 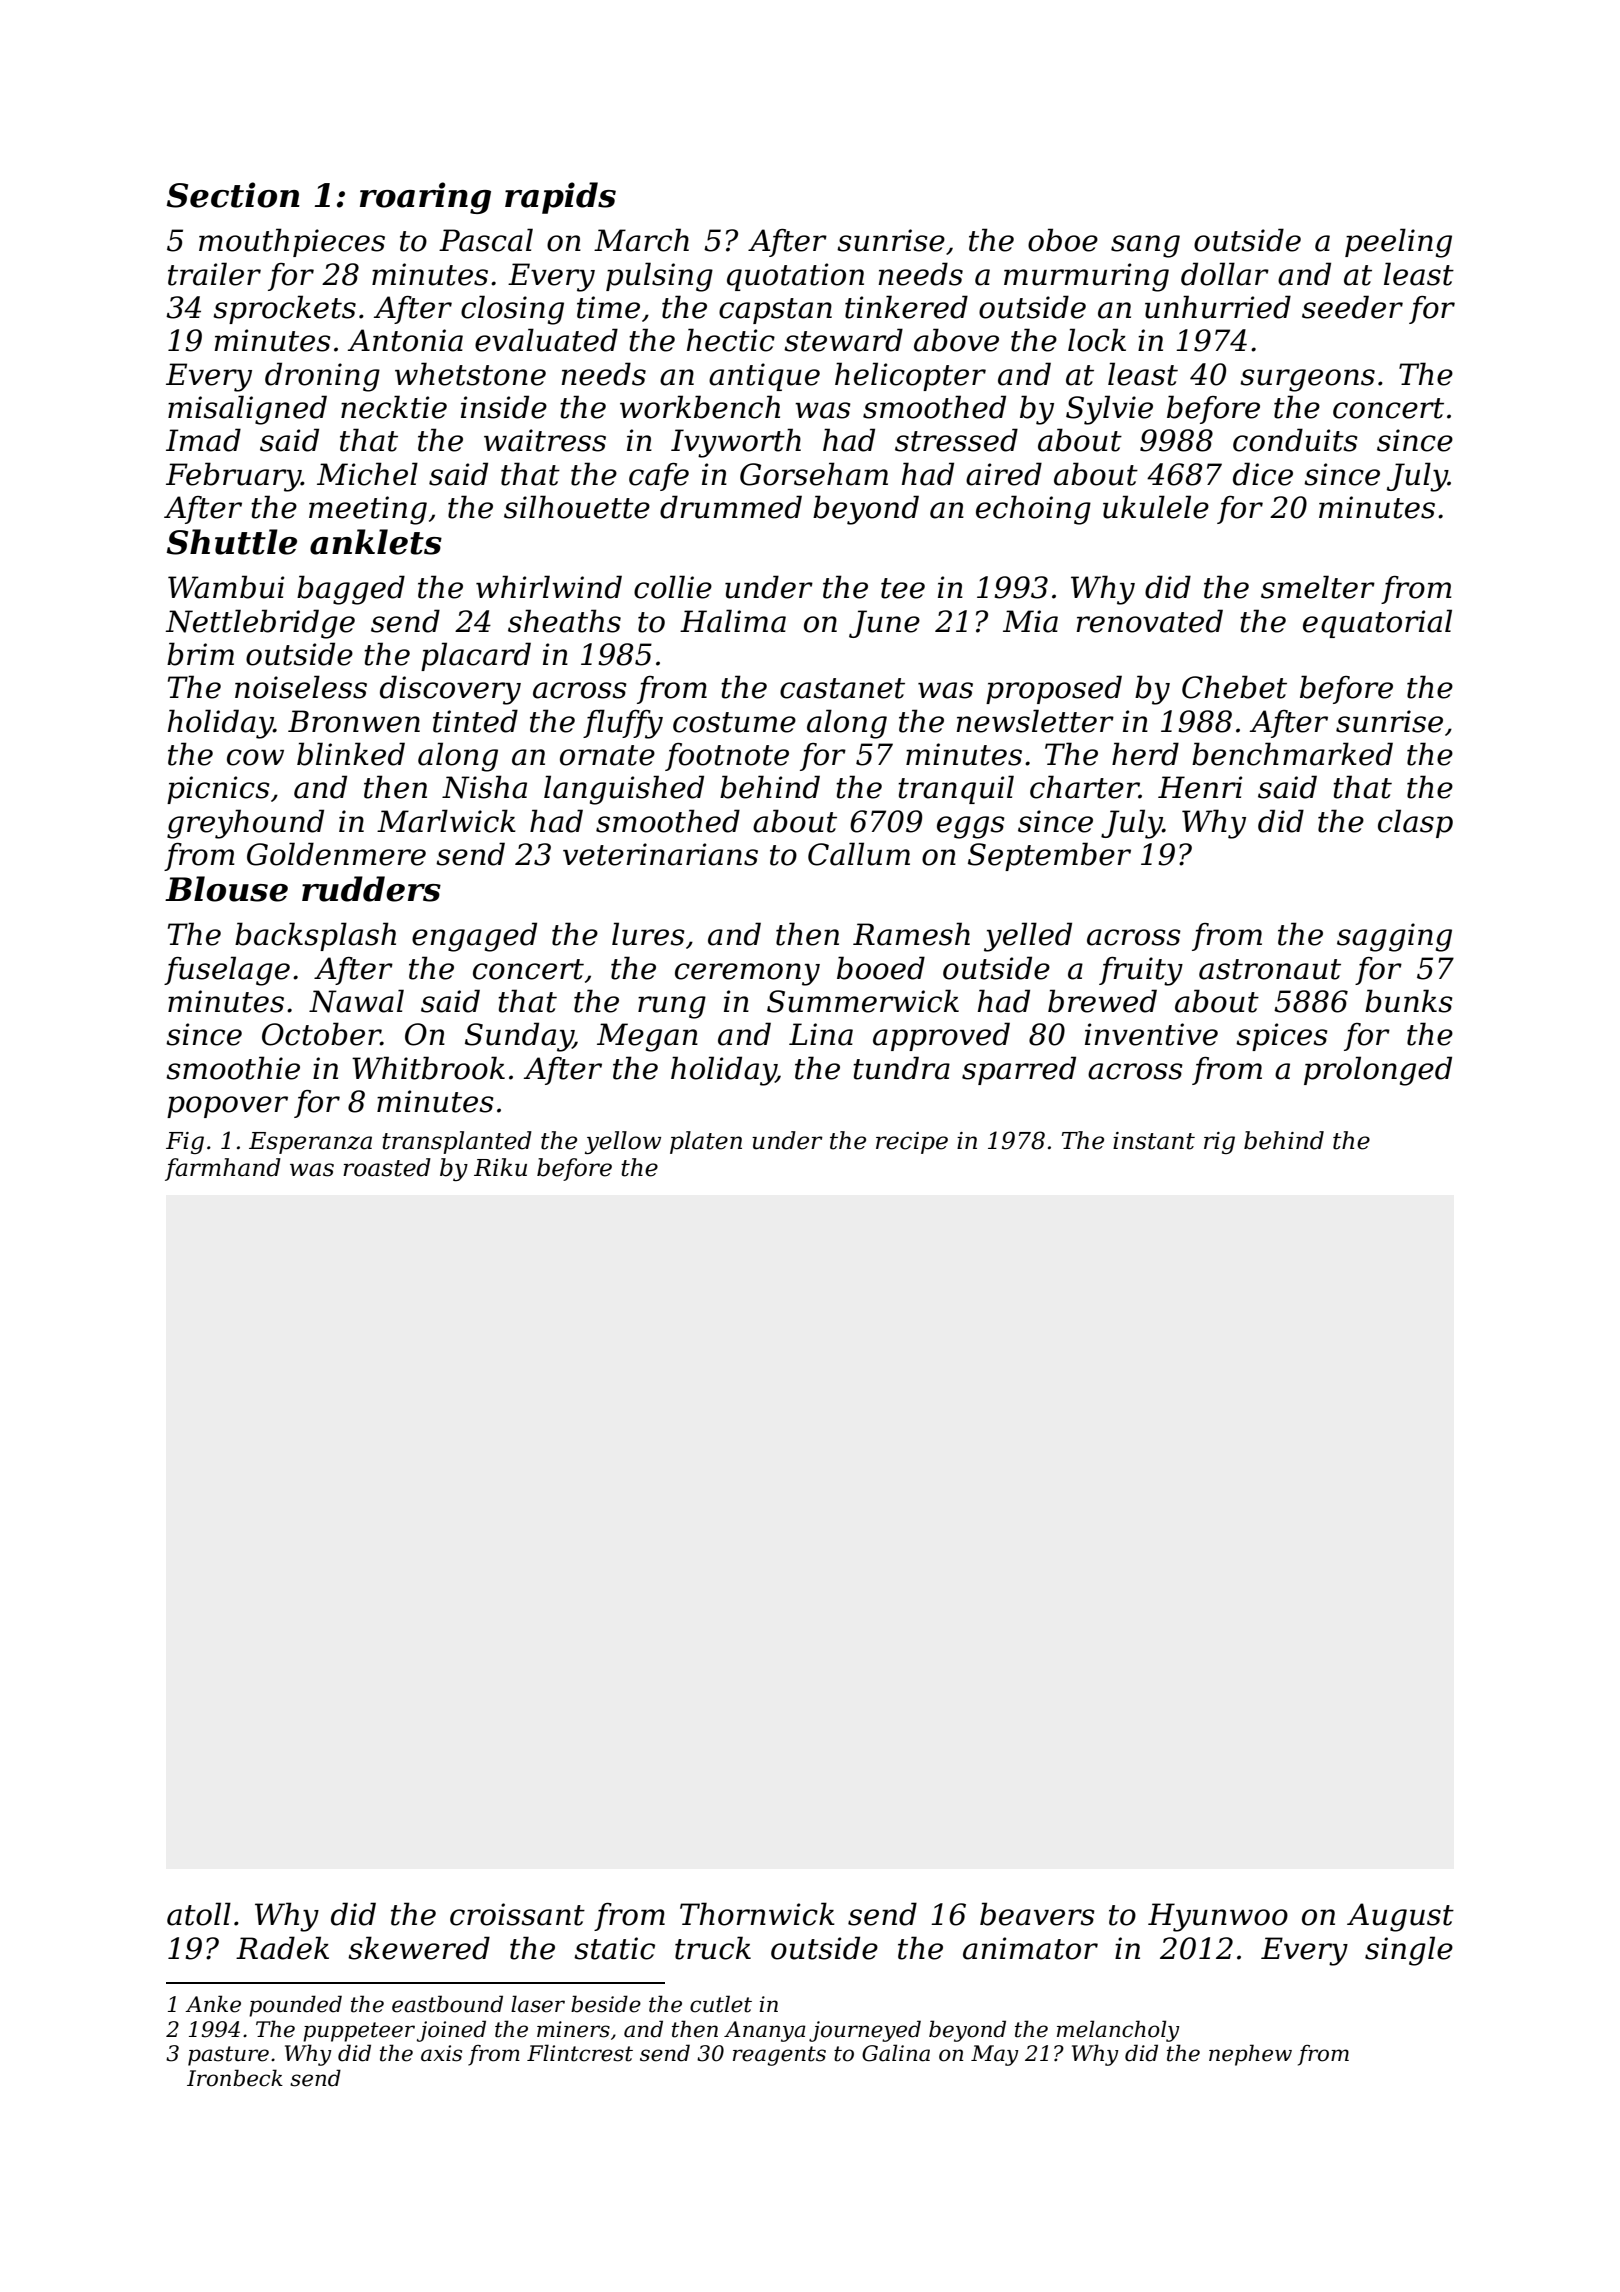 I want to click on Halima, so click(x=733, y=621).
